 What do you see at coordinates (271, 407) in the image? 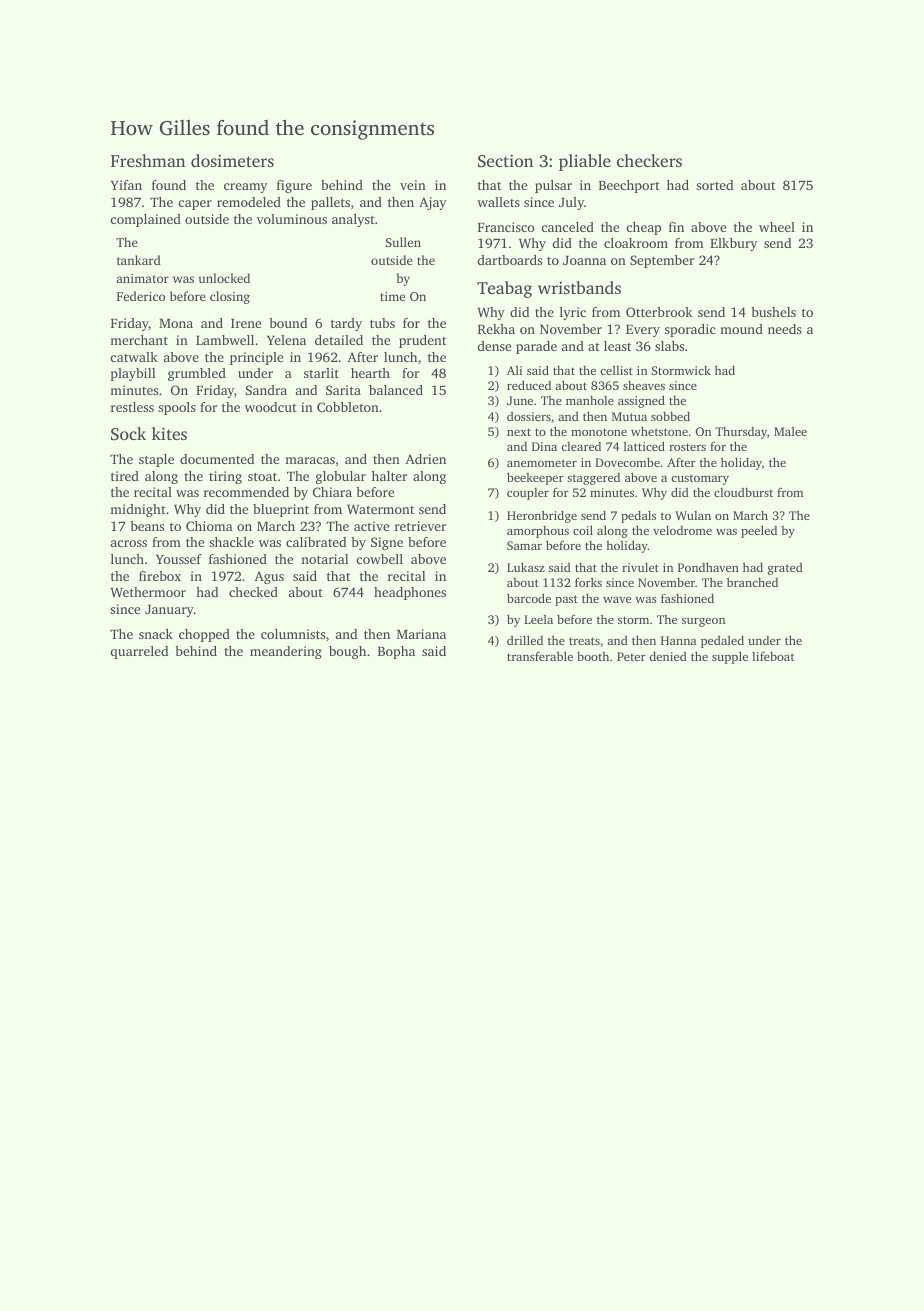
I see `woodcut` at bounding box center [271, 407].
